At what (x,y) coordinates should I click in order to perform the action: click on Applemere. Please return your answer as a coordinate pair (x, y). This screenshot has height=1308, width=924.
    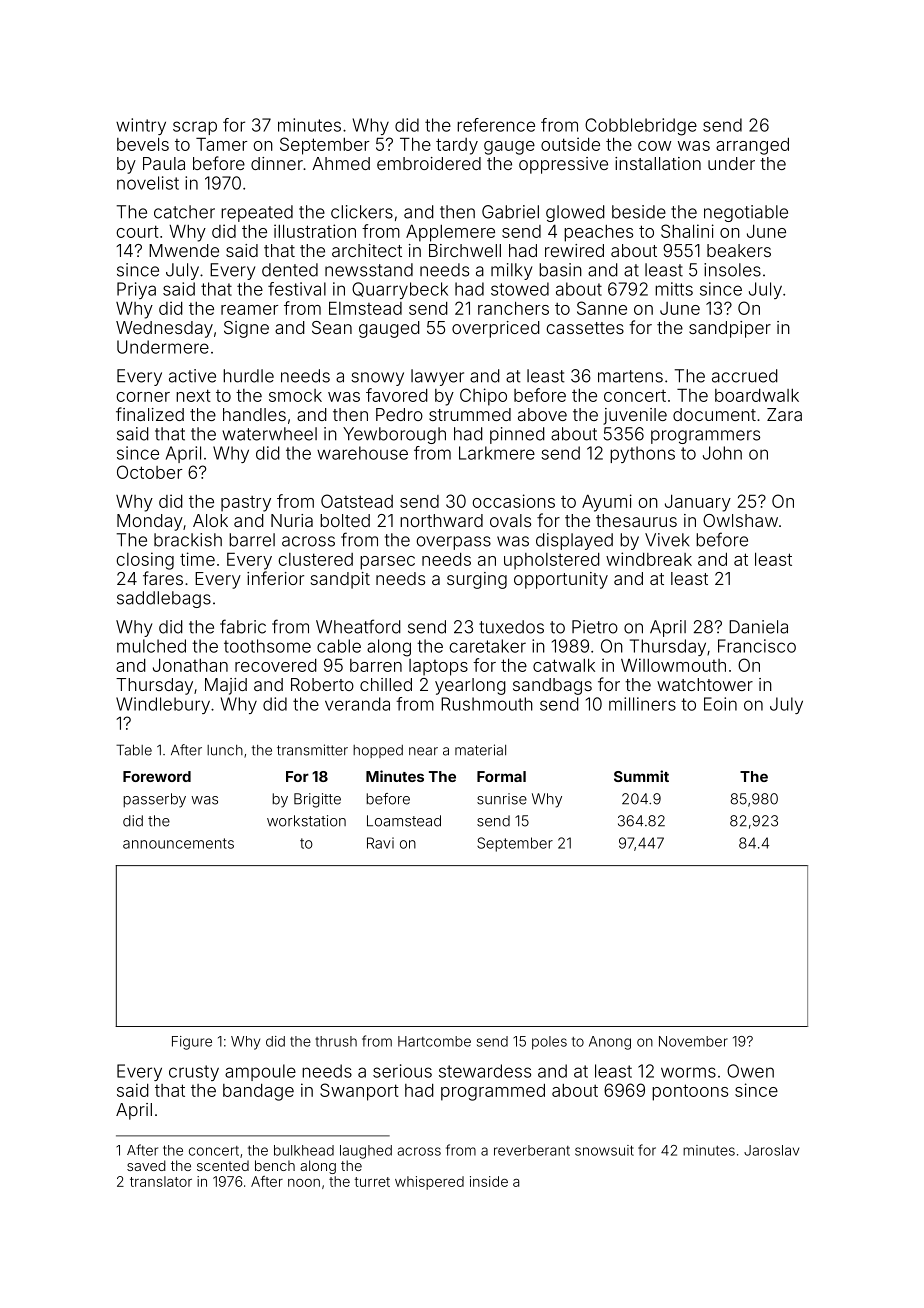
    Looking at the image, I should click on (450, 233).
